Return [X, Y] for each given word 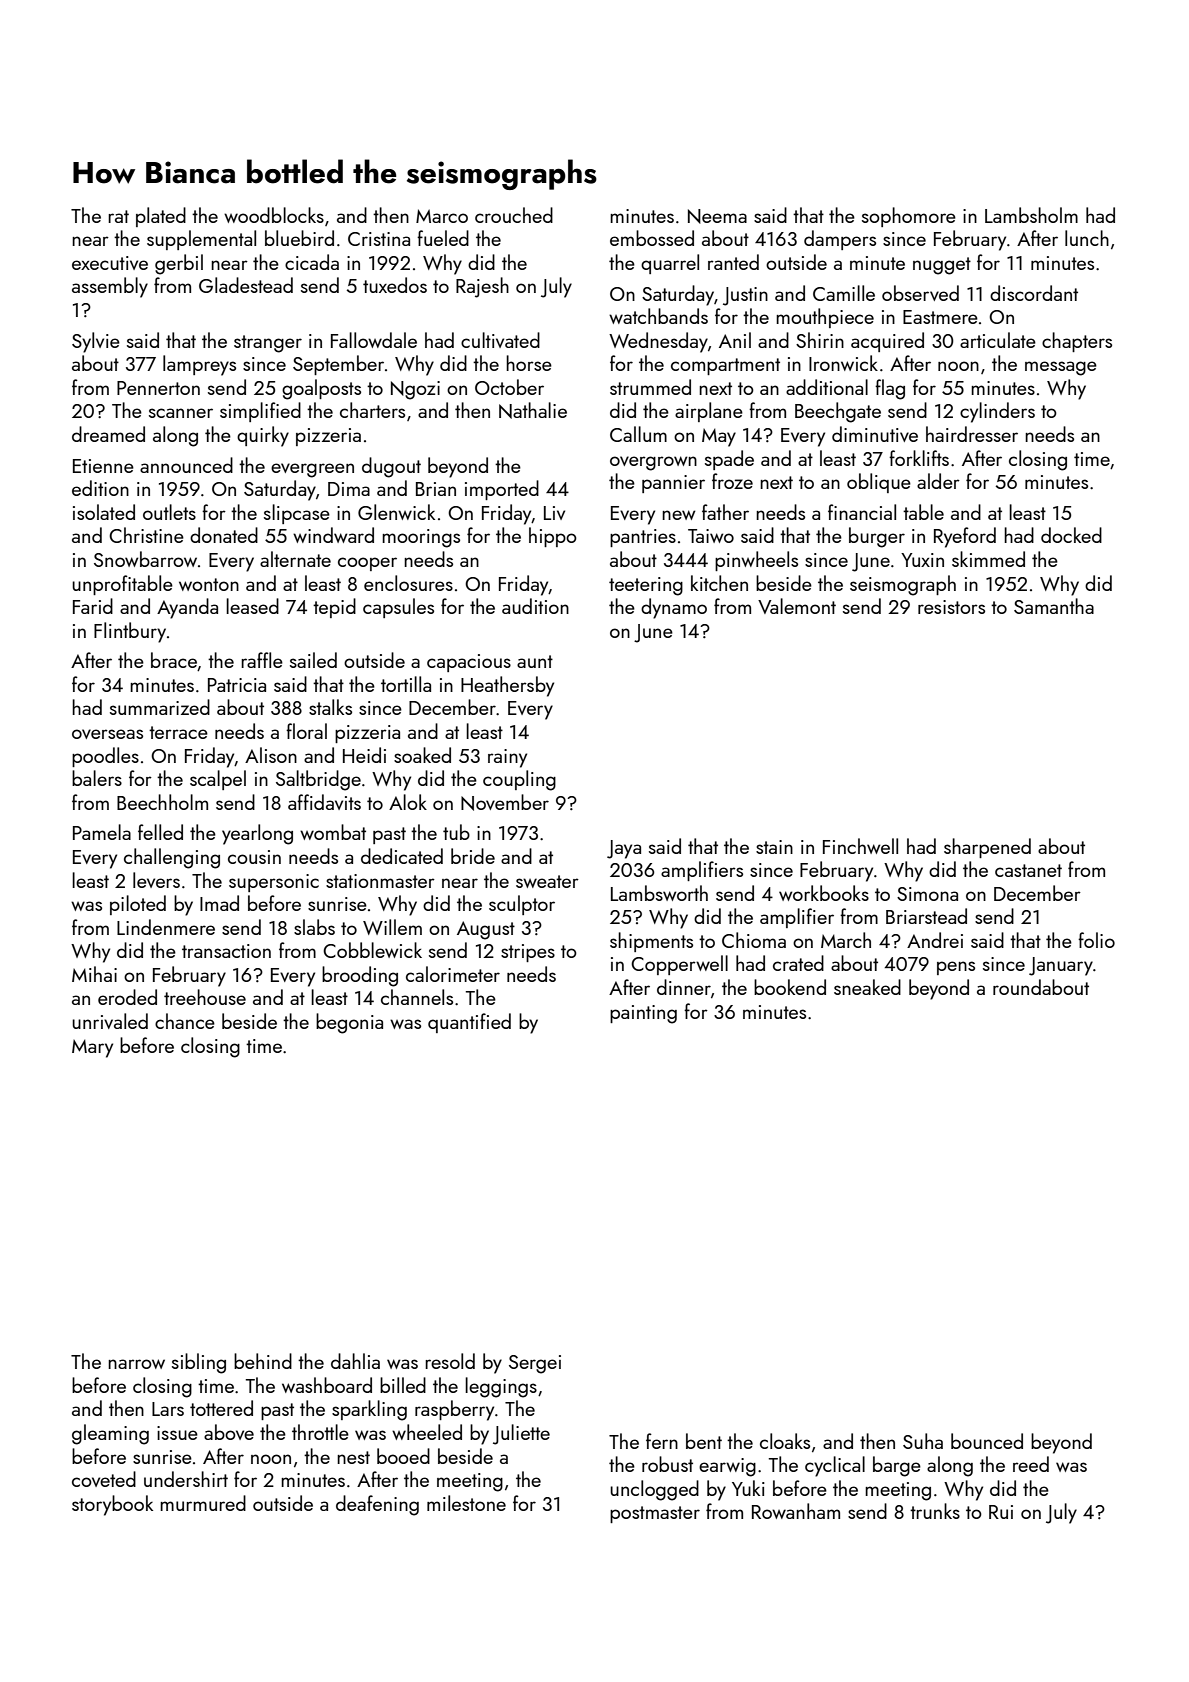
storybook [112, 1505]
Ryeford [965, 537]
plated [161, 217]
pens [956, 968]
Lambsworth [659, 893]
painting [643, 1014]
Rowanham [796, 1511]
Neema [717, 216]
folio [1096, 940]
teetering [646, 586]
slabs [314, 927]
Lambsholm [1031, 215]
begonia [349, 1023]
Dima [349, 489]
